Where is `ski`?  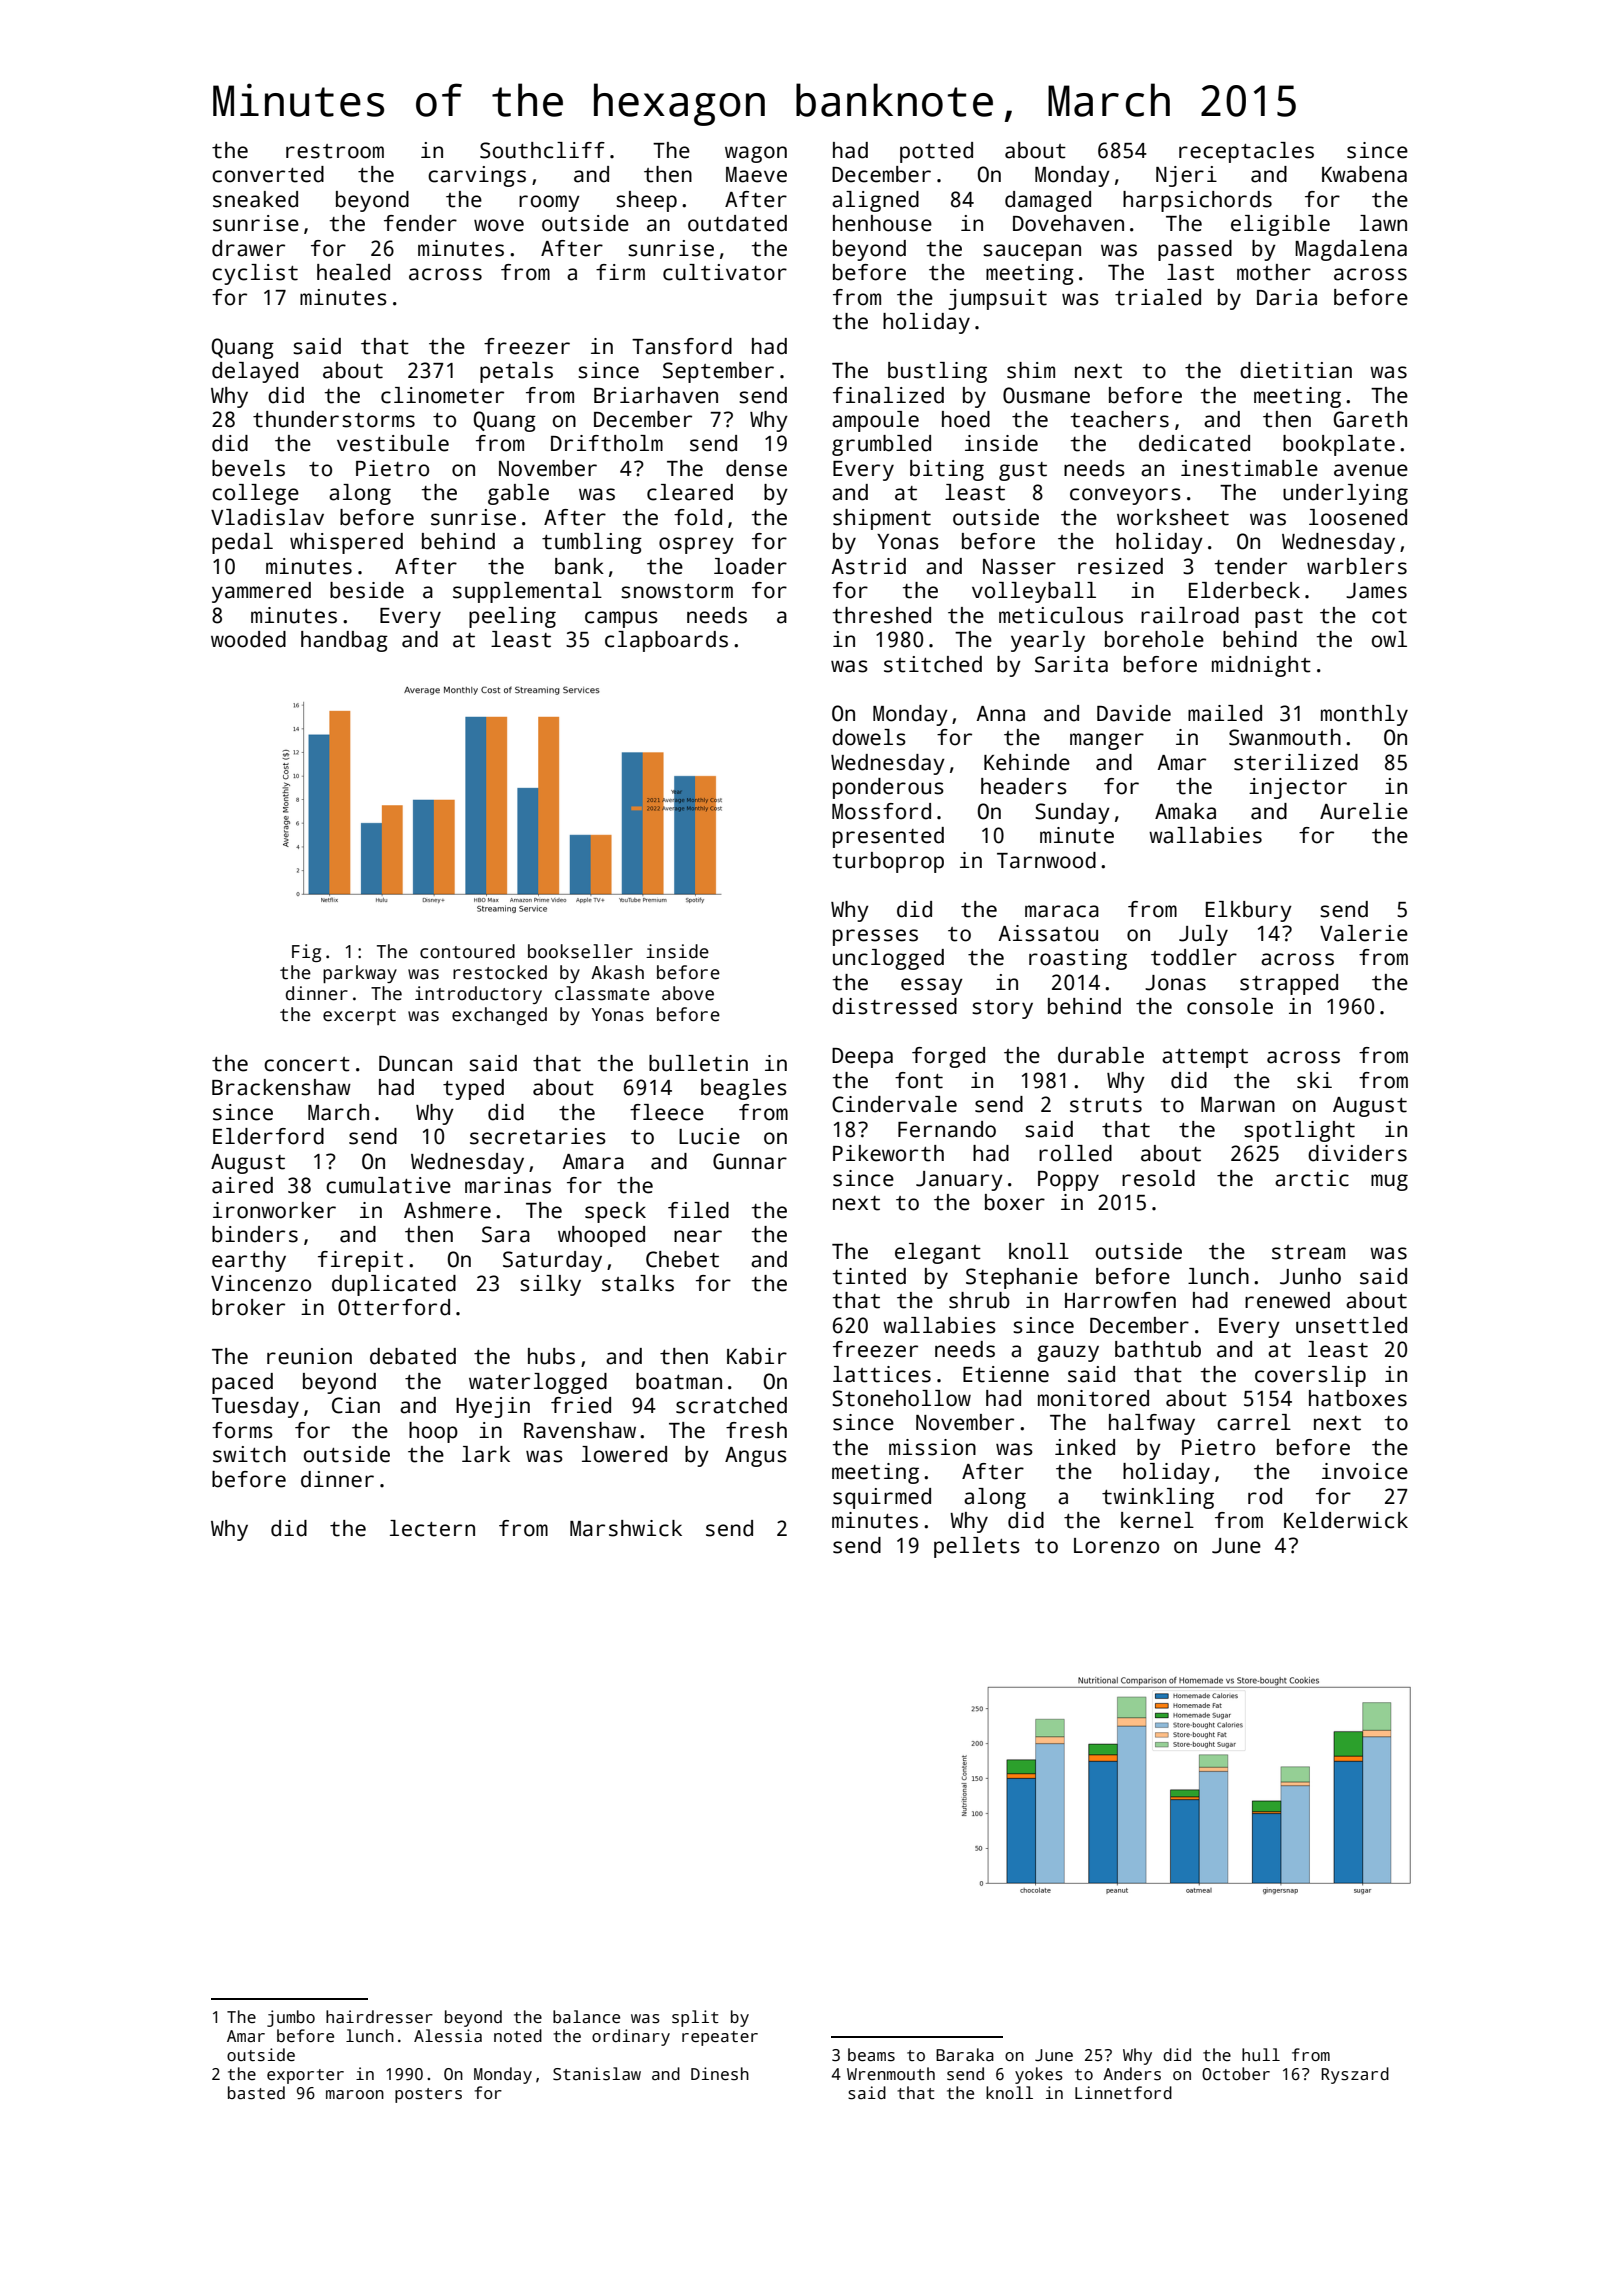 ski is located at coordinates (1314, 1080).
